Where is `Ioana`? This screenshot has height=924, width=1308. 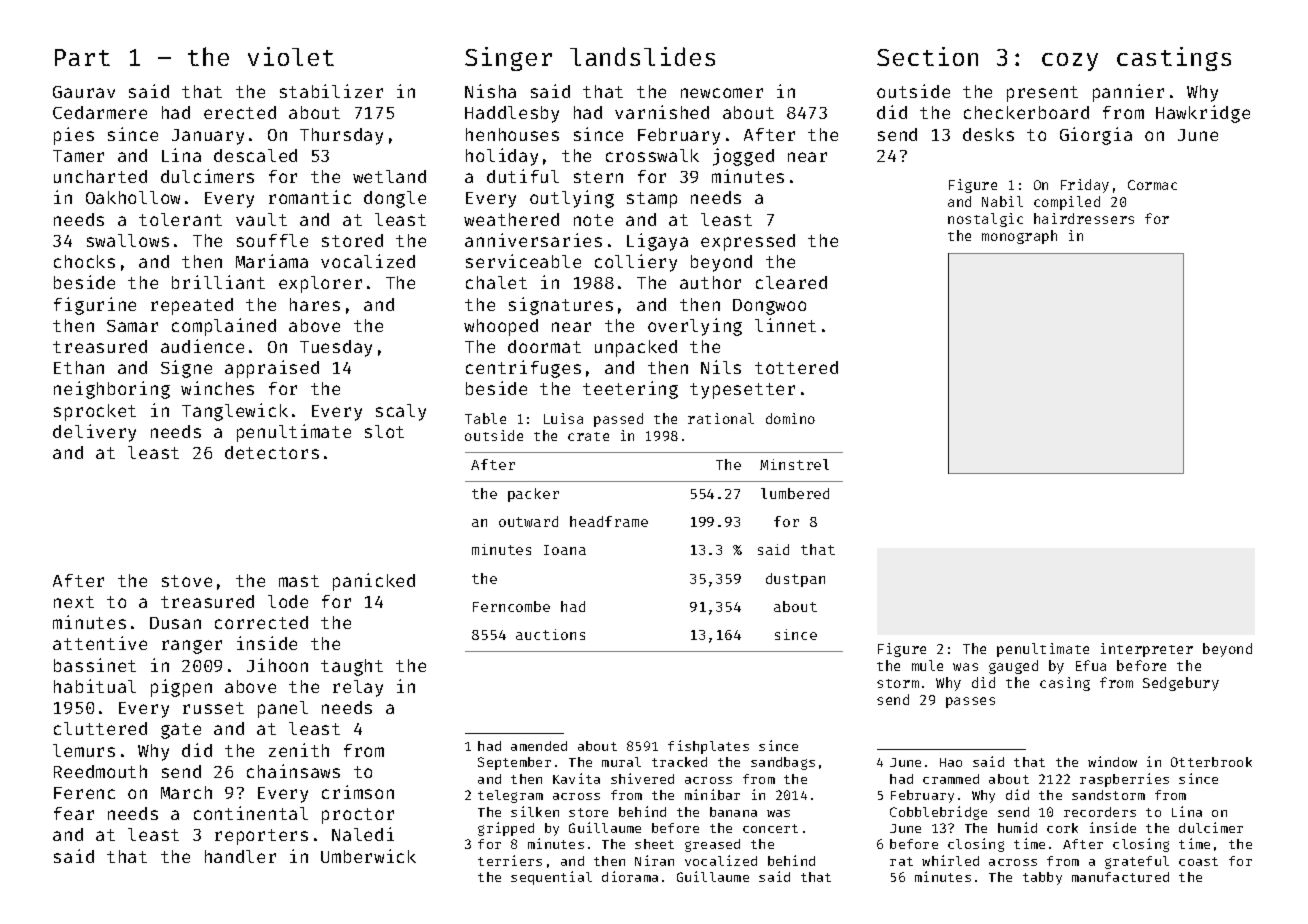
Ioana is located at coordinates (565, 550).
